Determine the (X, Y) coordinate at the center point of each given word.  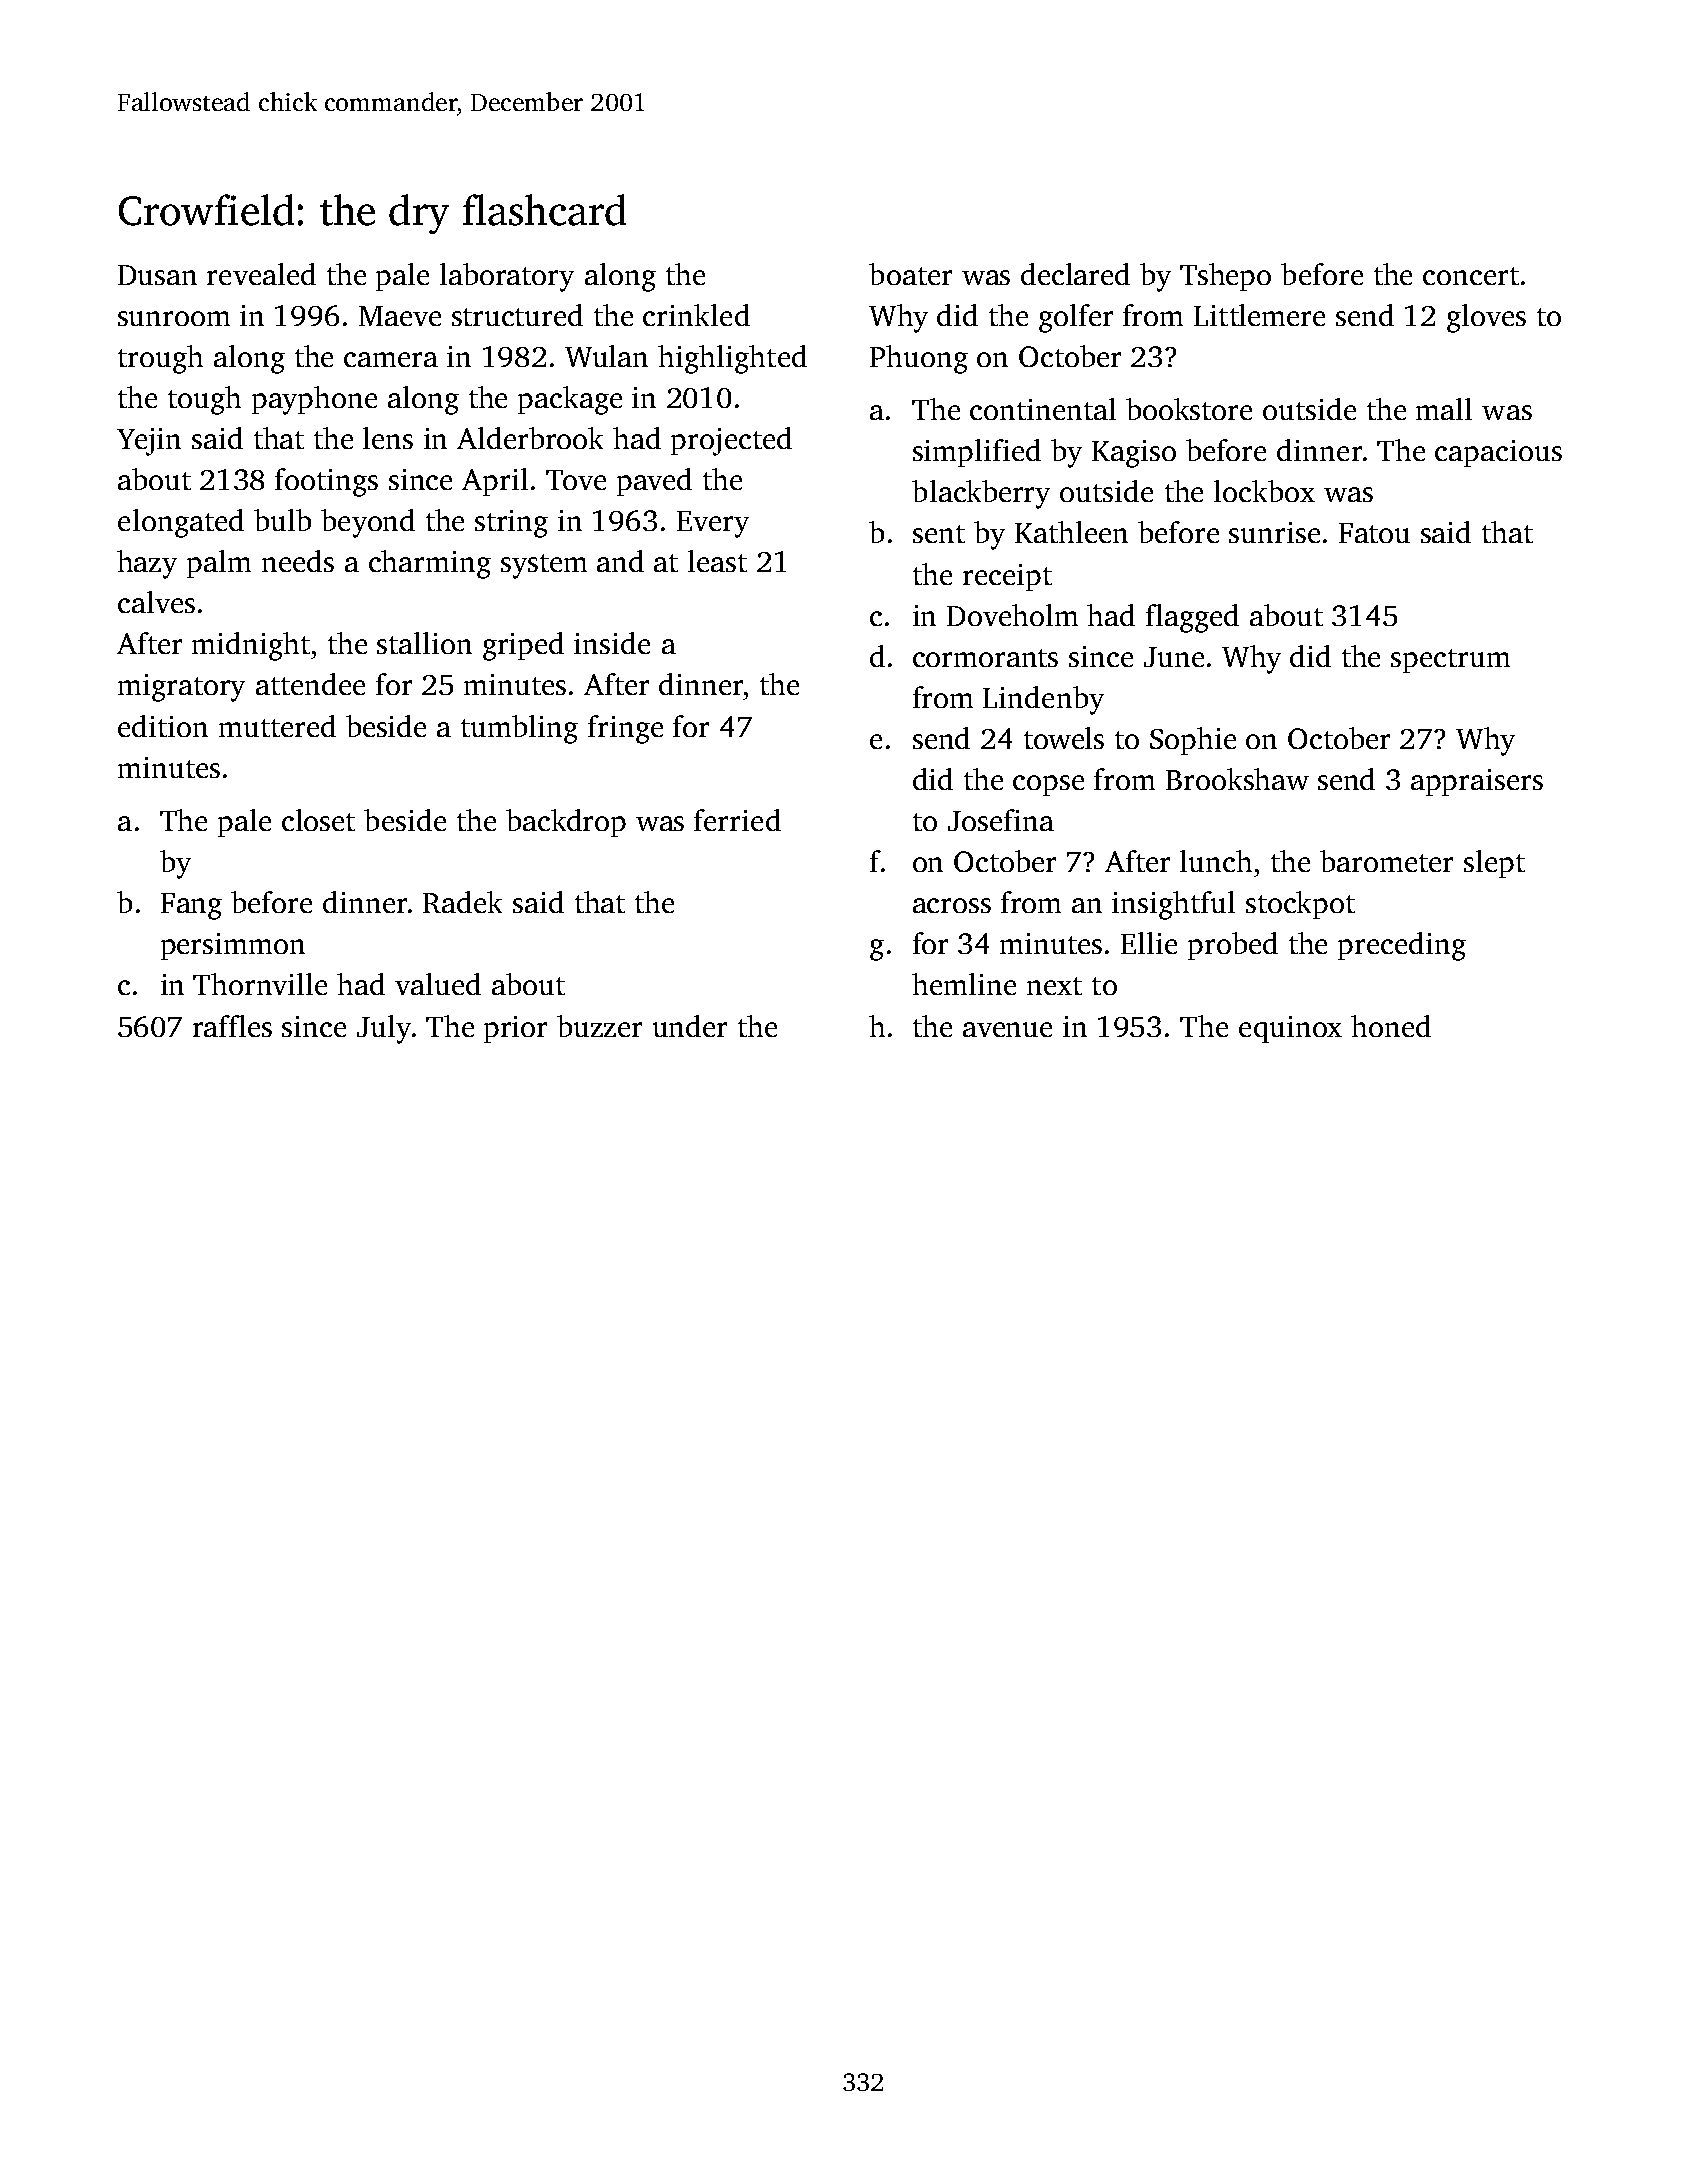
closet (318, 820)
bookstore (1189, 409)
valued (438, 984)
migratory (181, 688)
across (952, 905)
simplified (977, 453)
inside (612, 643)
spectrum (1450, 661)
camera (391, 359)
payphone (314, 400)
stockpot (1300, 905)
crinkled (696, 315)
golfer (1076, 318)
